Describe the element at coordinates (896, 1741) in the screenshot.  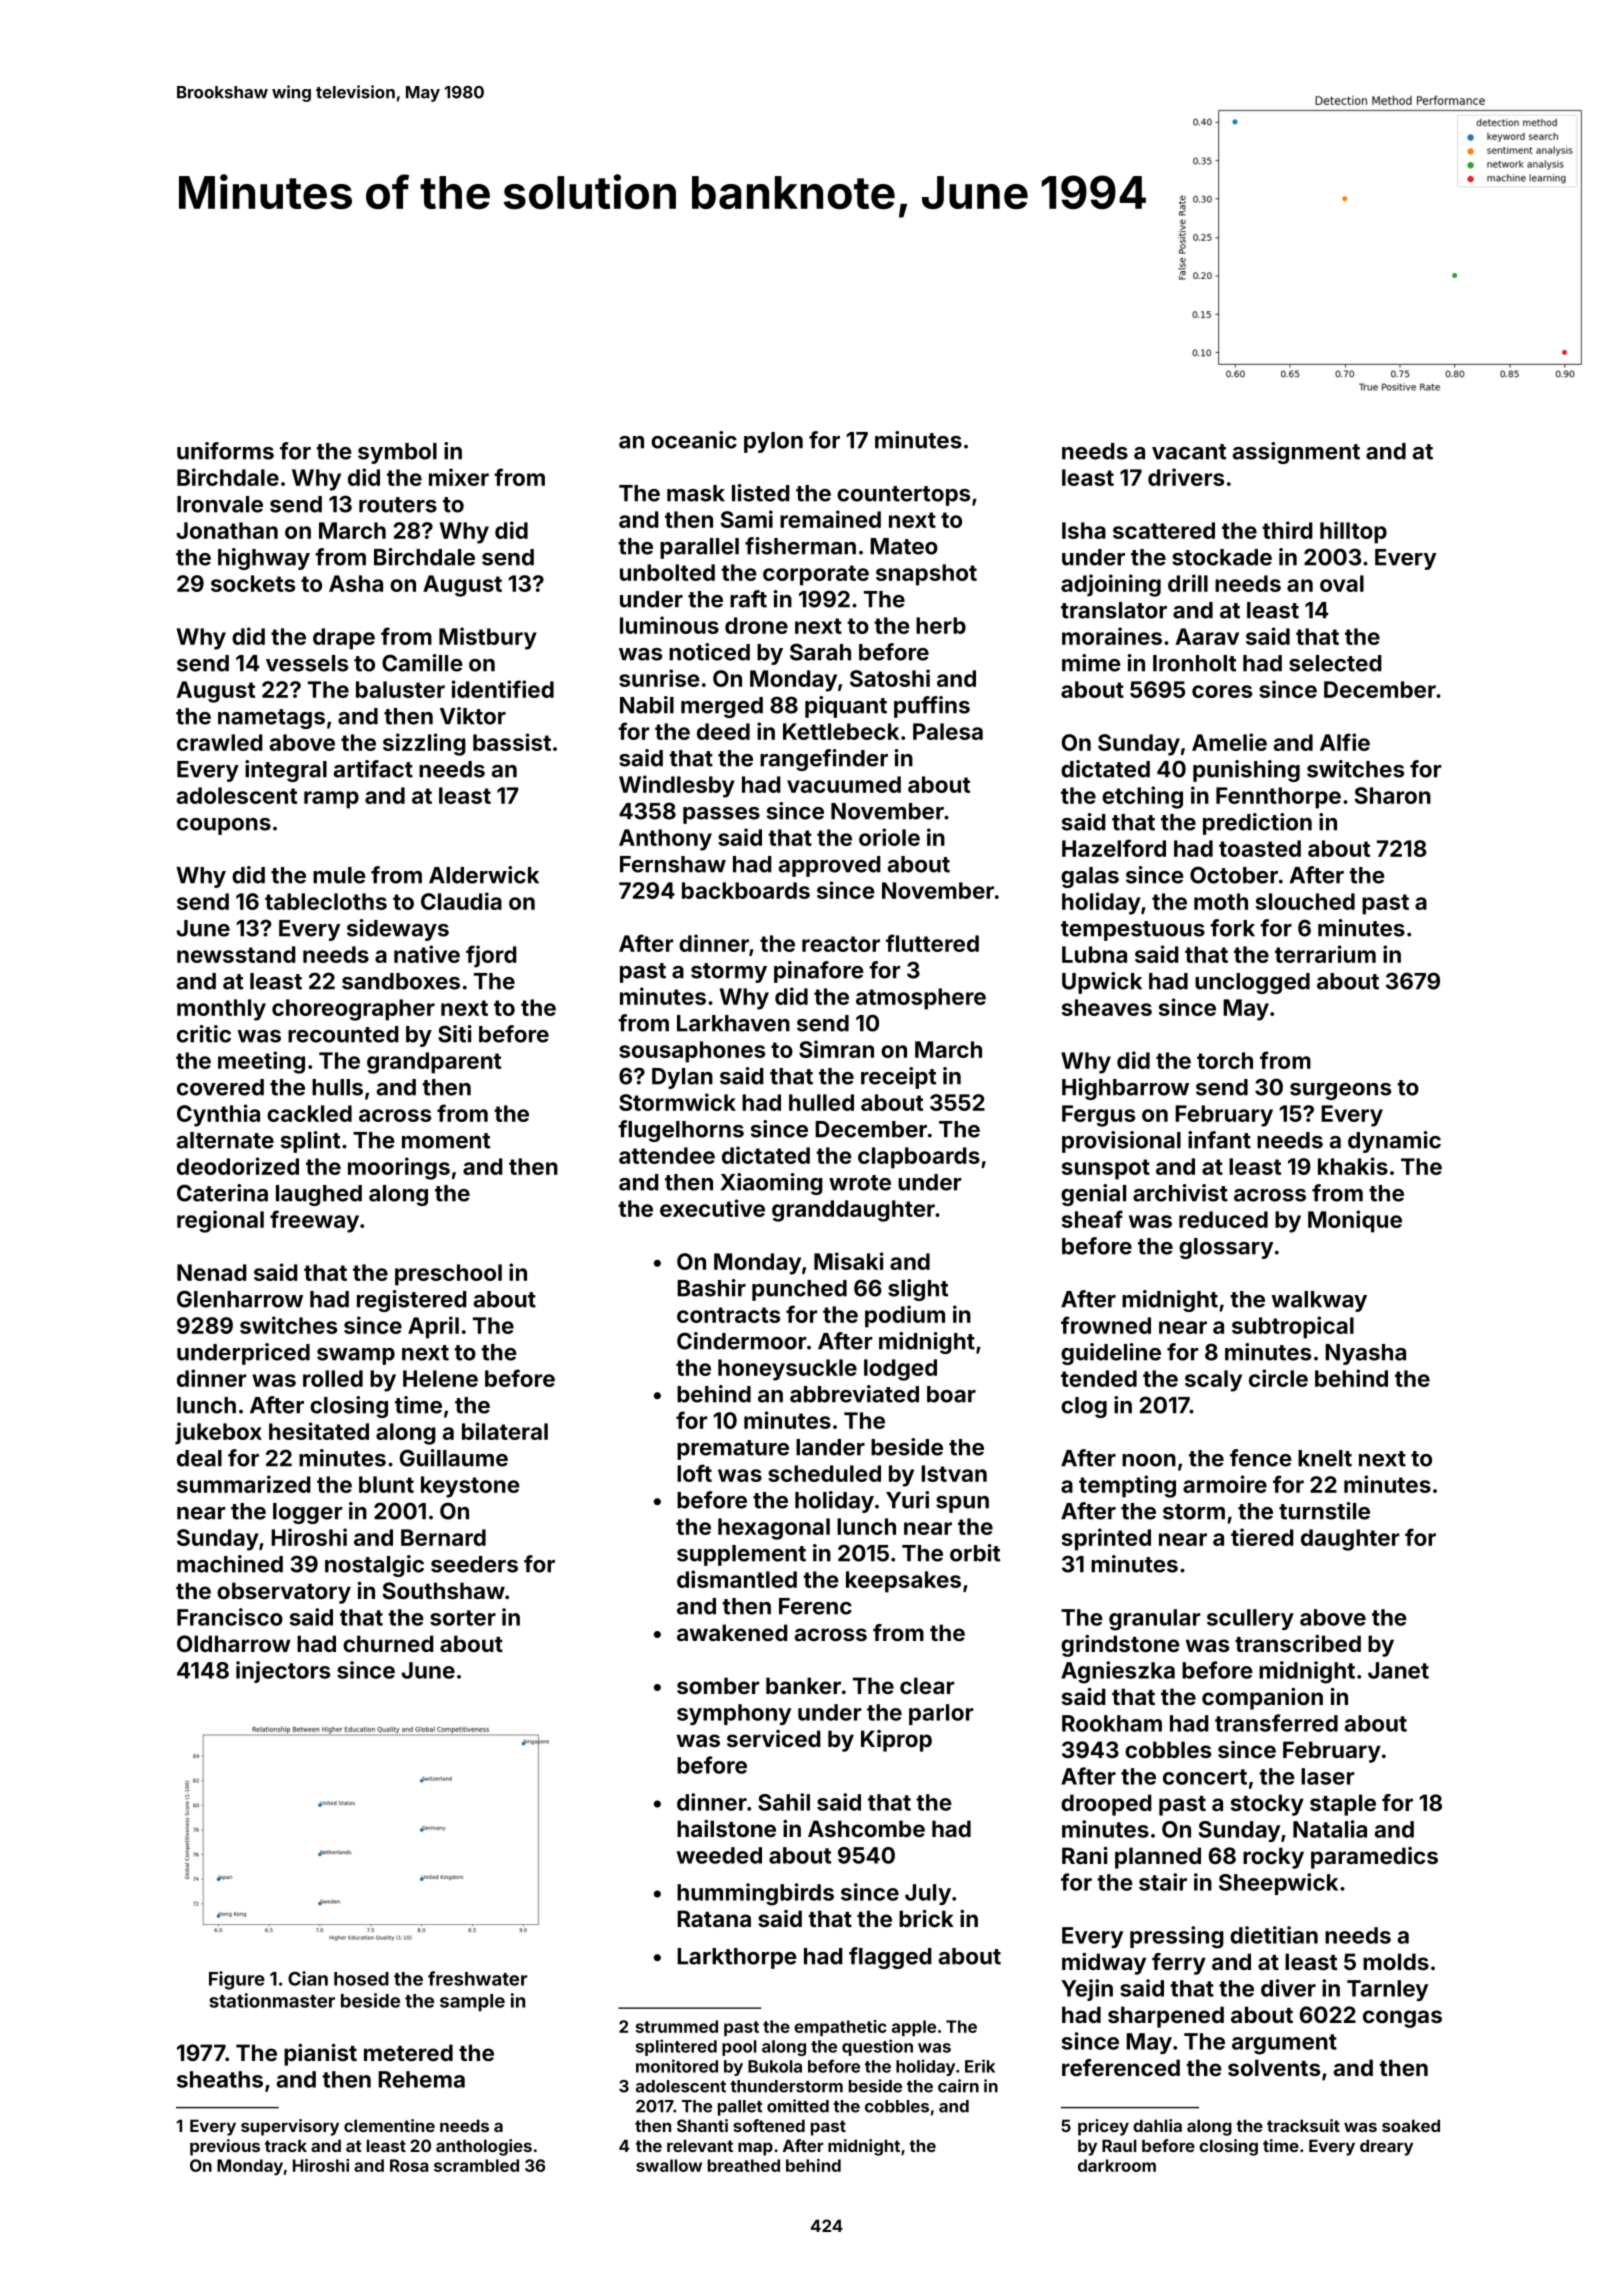
I see `Kiprop` at that location.
